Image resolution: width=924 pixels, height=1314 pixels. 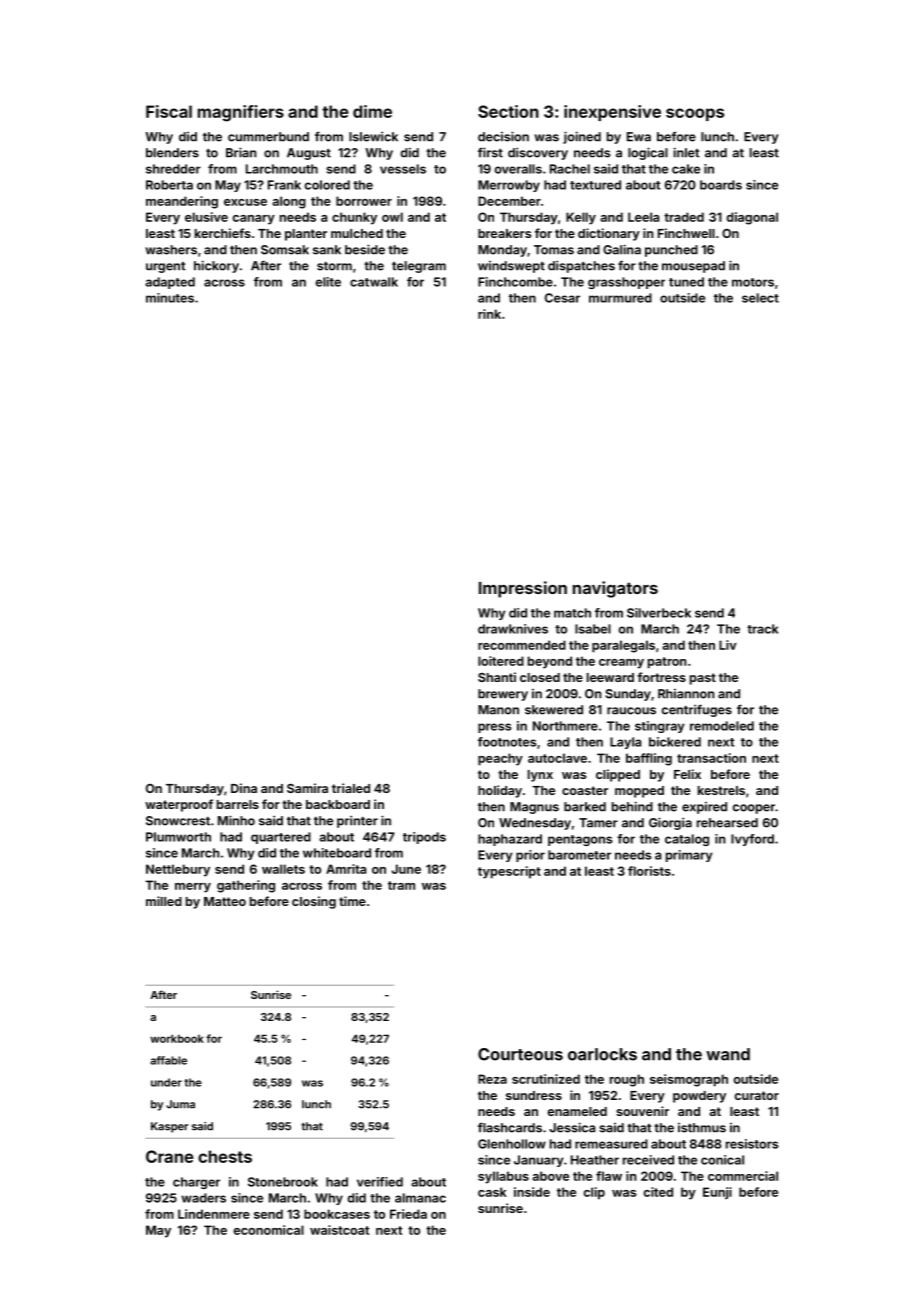 What do you see at coordinates (743, 1176) in the page?
I see `commercial` at bounding box center [743, 1176].
